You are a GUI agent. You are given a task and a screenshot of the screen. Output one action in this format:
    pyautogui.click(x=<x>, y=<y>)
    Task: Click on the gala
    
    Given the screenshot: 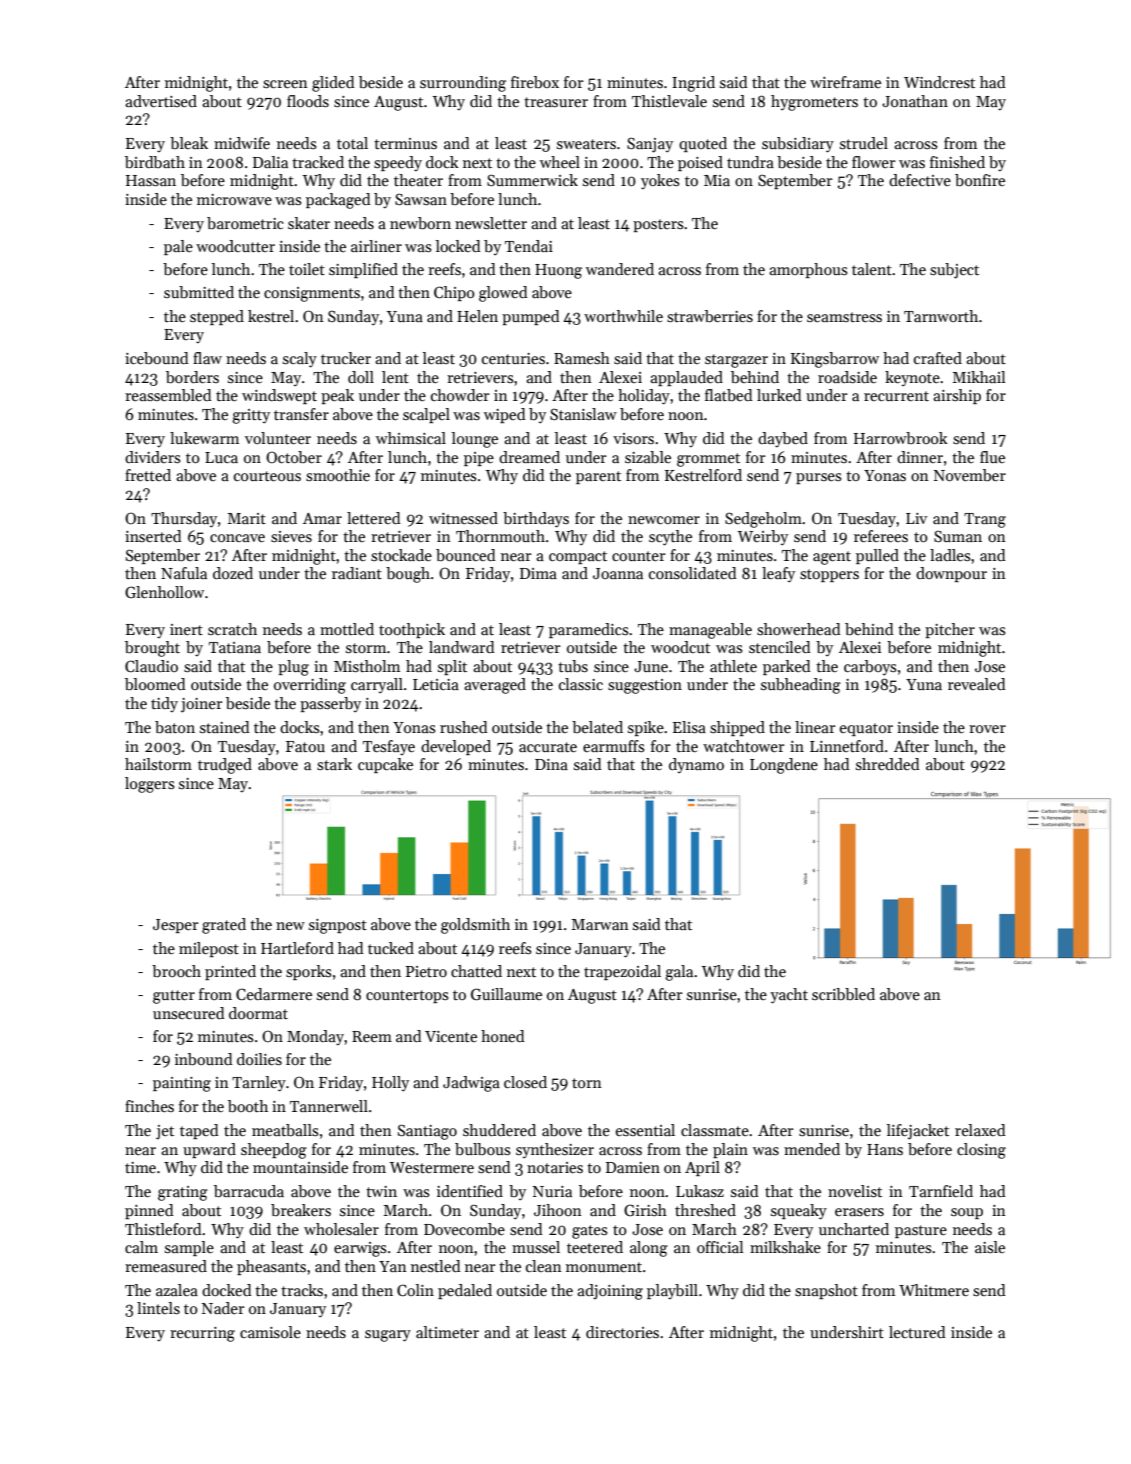 What is the action you would take?
    pyautogui.click(x=679, y=973)
